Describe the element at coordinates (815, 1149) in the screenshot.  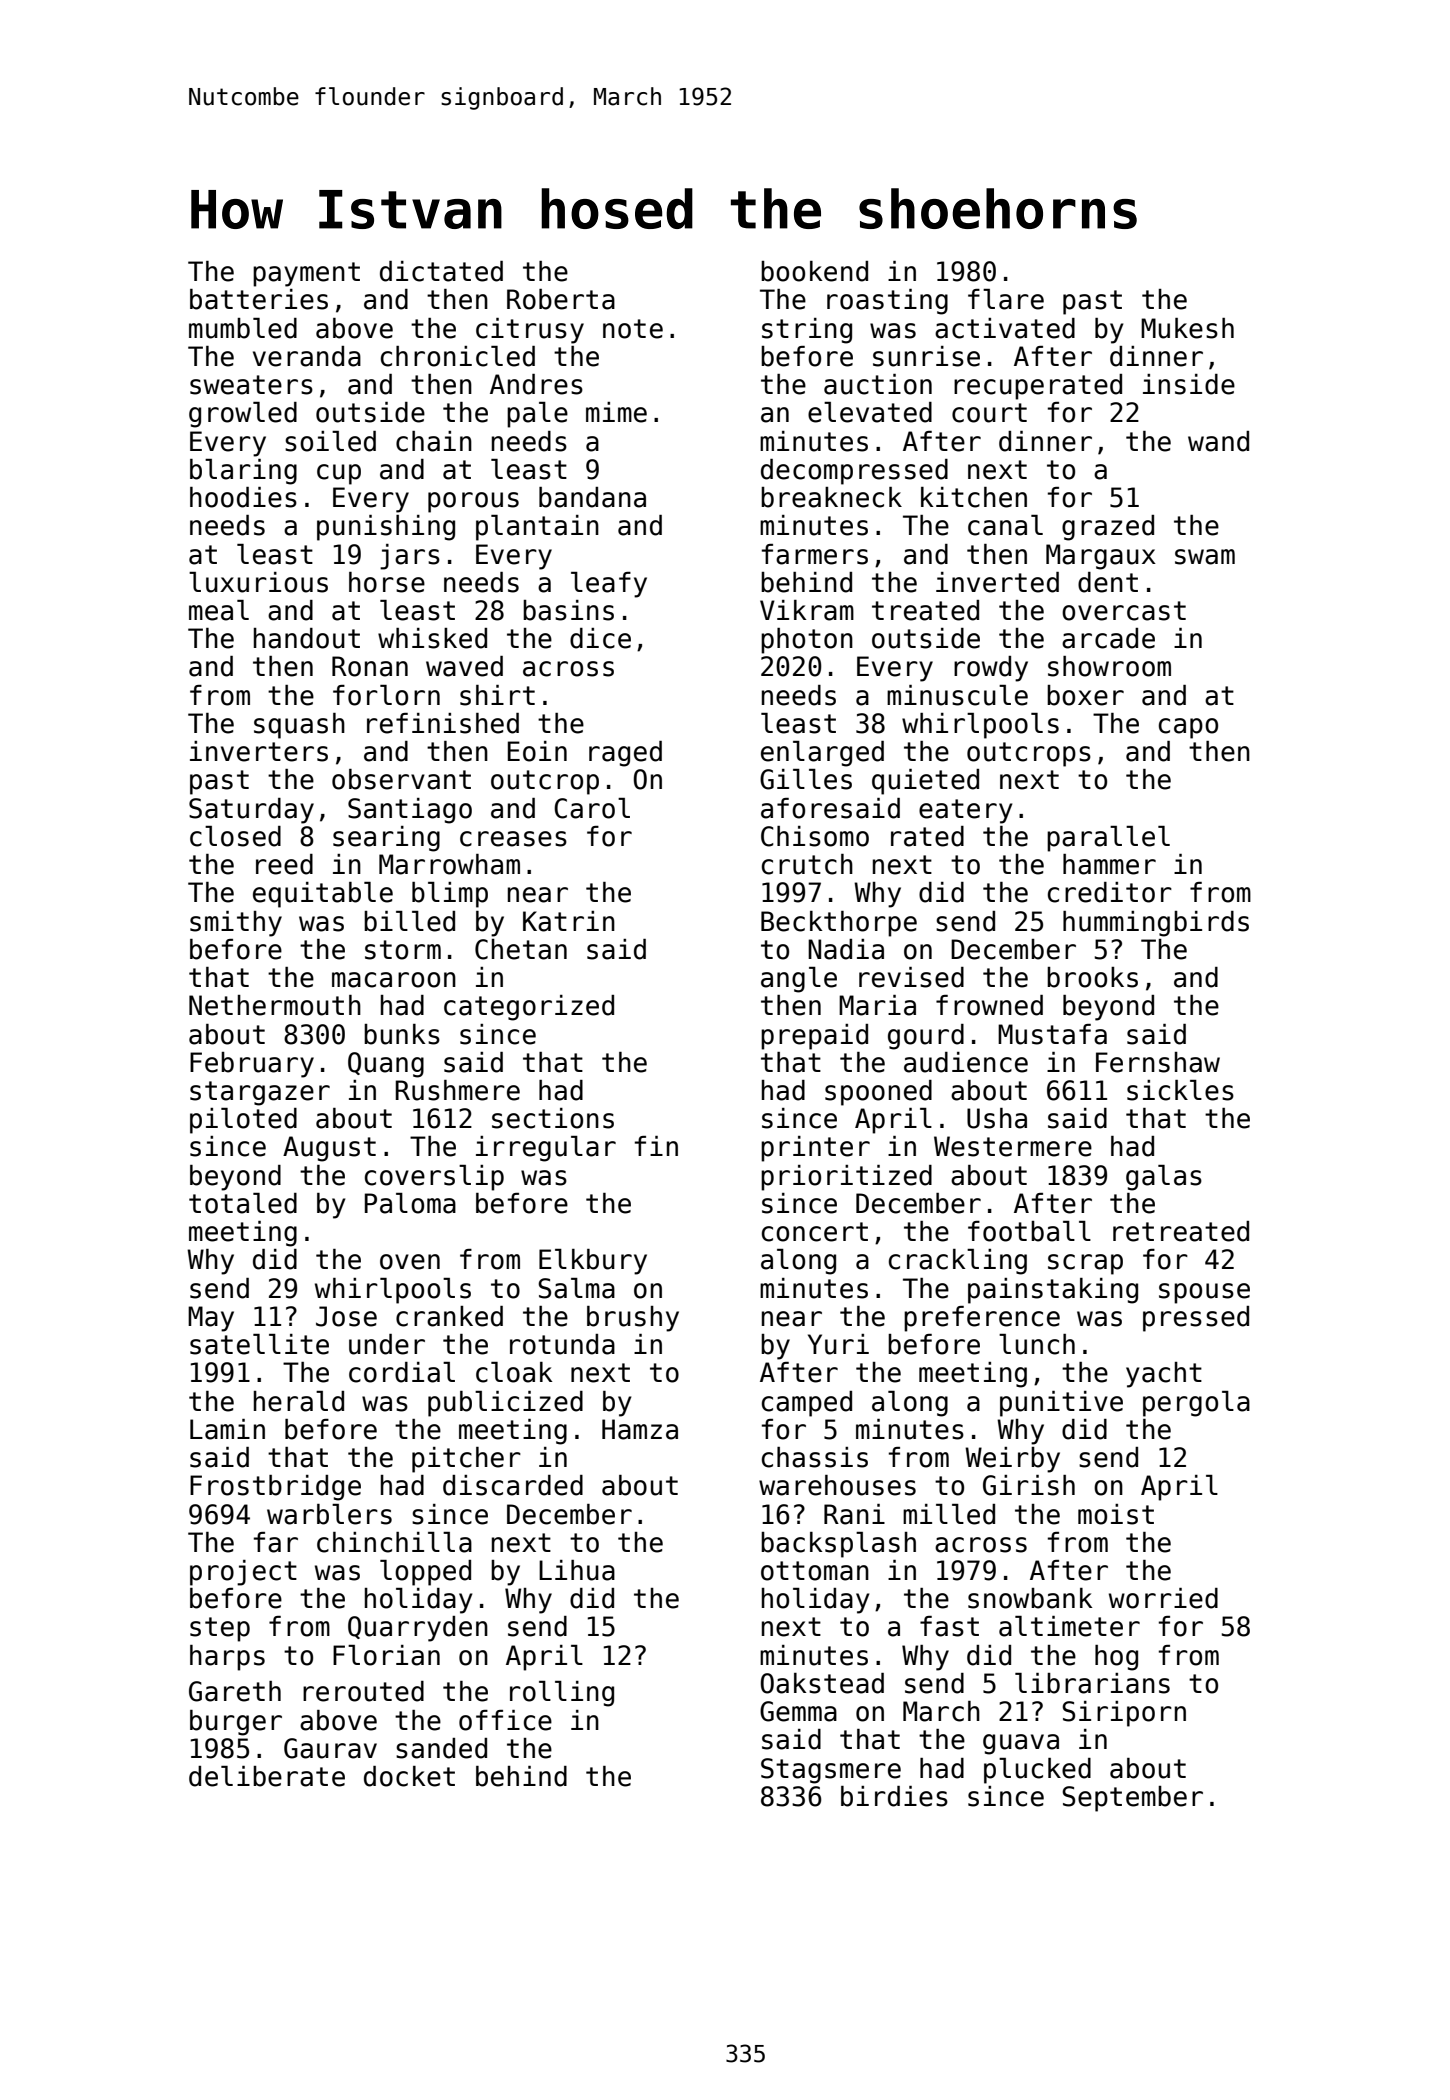
I see `printer` at that location.
